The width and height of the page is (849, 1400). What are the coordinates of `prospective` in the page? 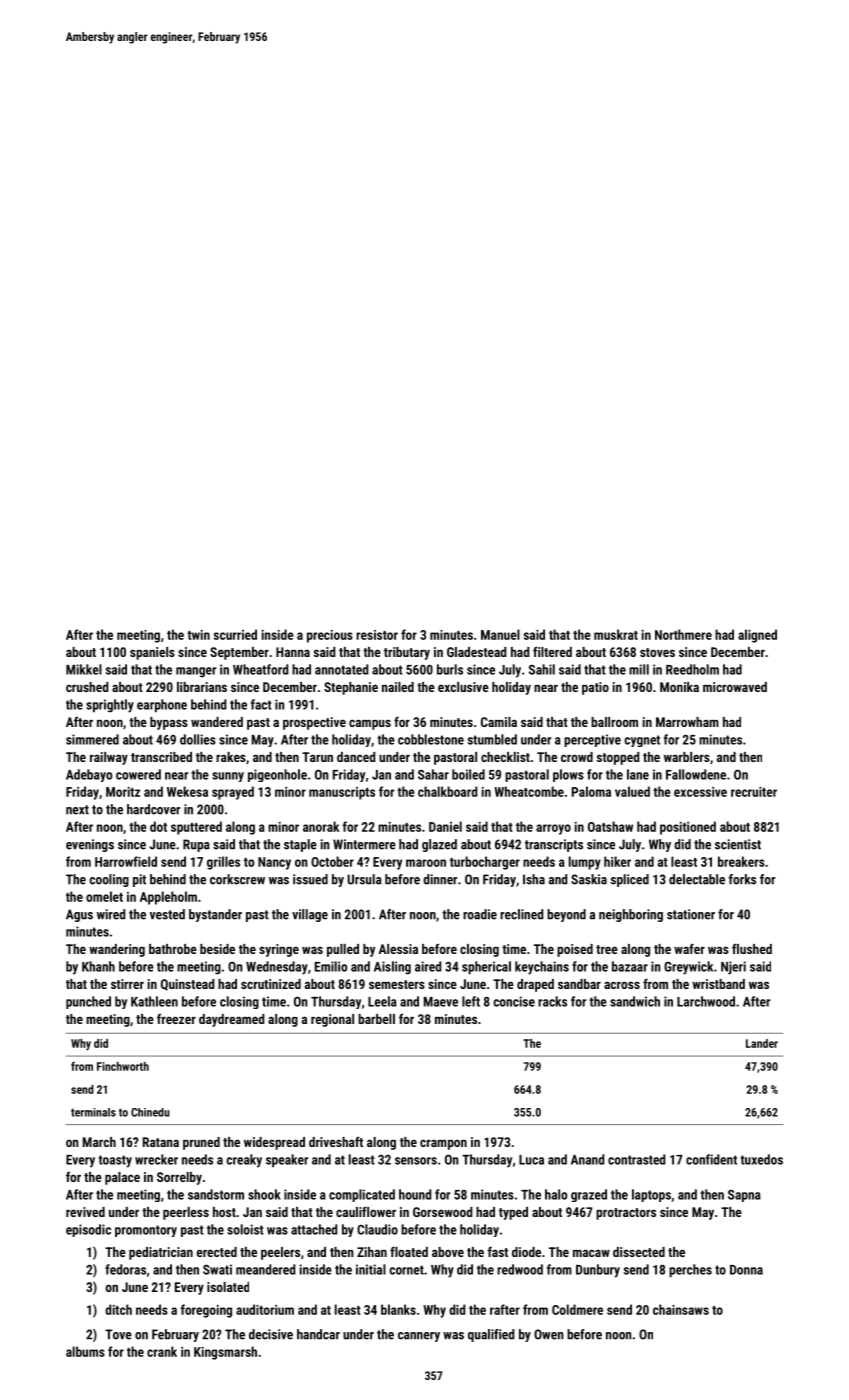 It's located at (314, 723).
